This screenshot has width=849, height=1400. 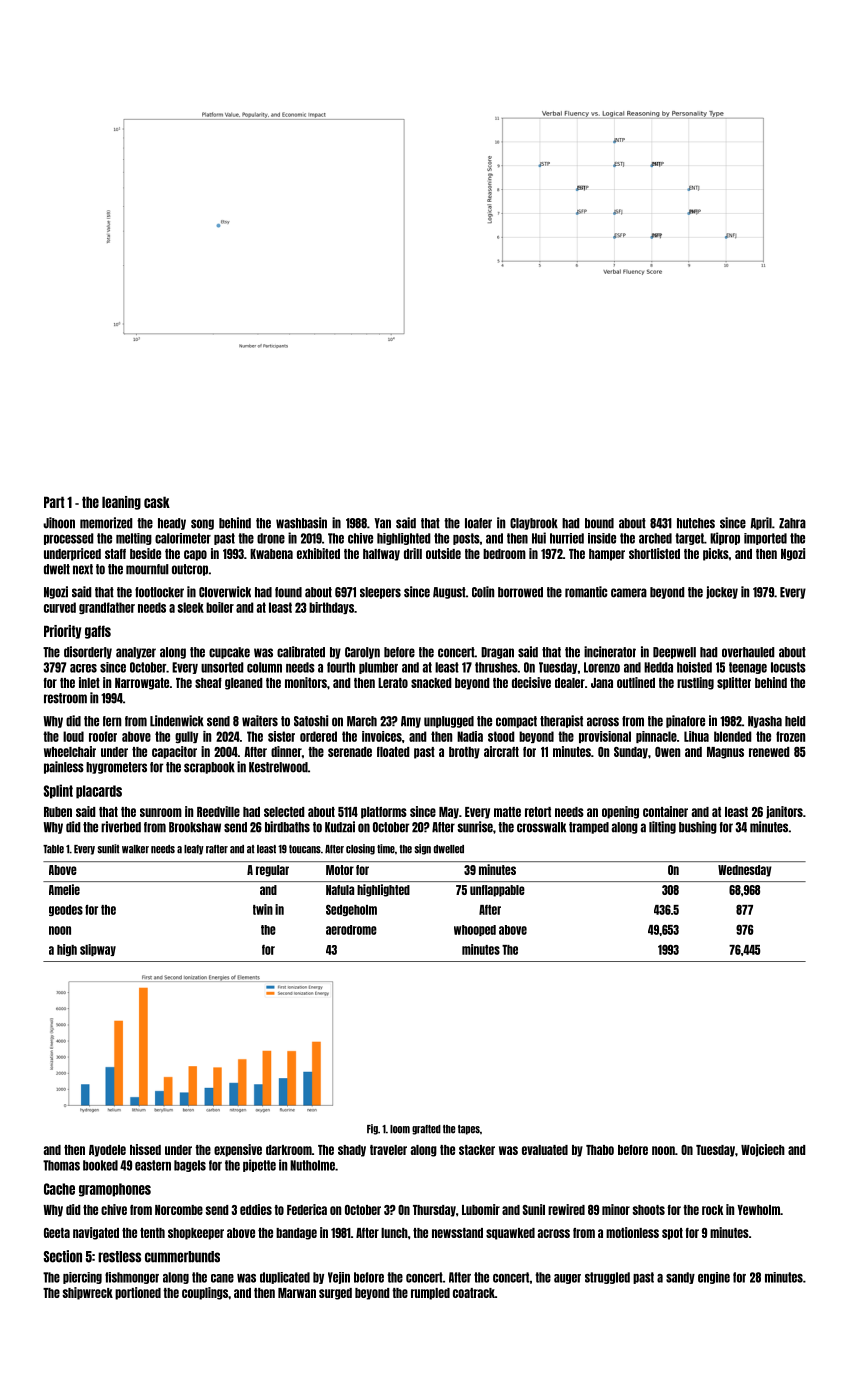 I want to click on therapist, so click(x=561, y=721).
